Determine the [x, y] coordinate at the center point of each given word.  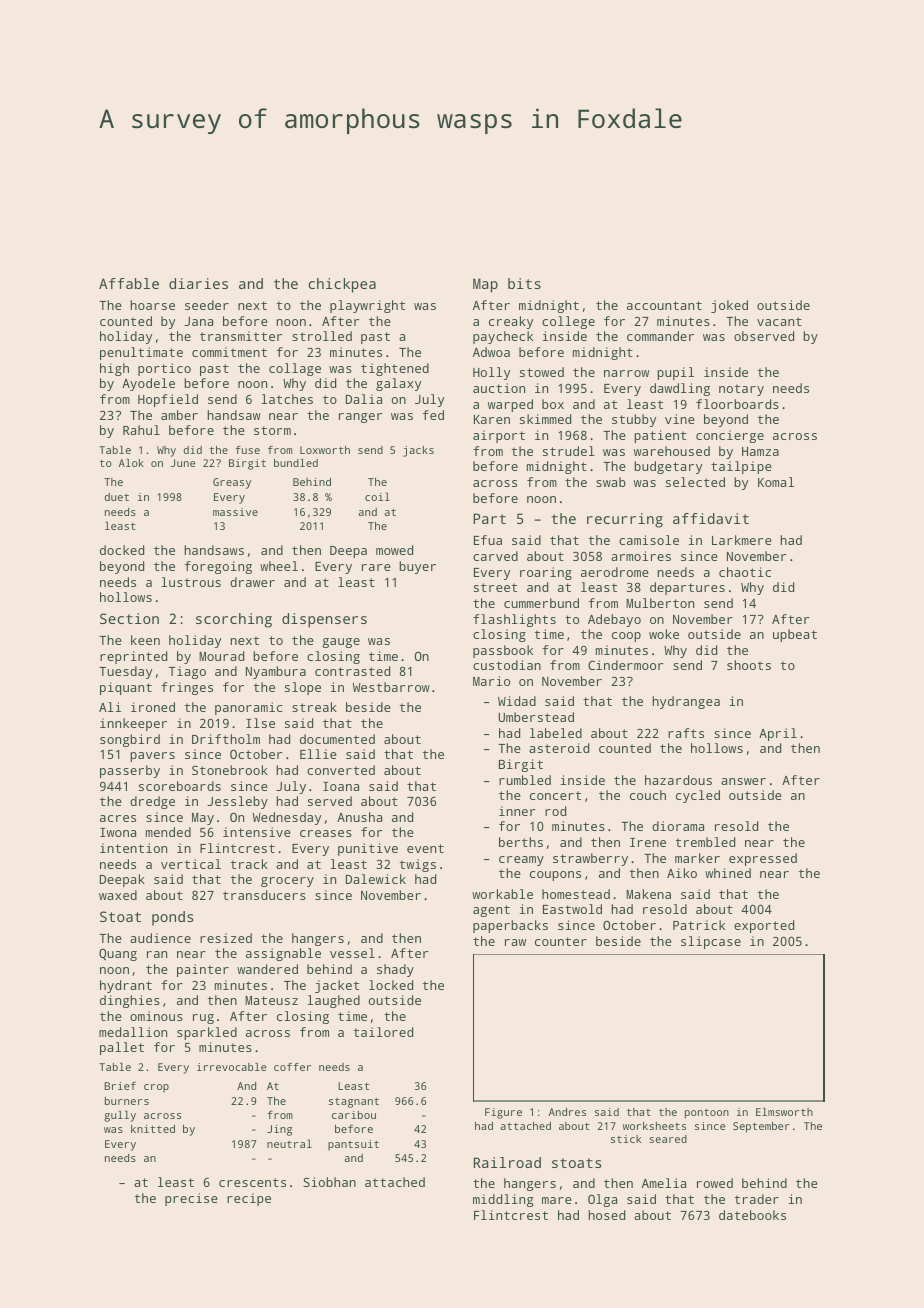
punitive [368, 849]
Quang [118, 954]
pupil [675, 373]
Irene [648, 842]
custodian [507, 665]
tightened [395, 369]
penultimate [141, 353]
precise [191, 1199]
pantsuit [353, 1145]
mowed [394, 550]
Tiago [187, 672]
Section [129, 618]
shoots [749, 665]
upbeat [795, 635]
